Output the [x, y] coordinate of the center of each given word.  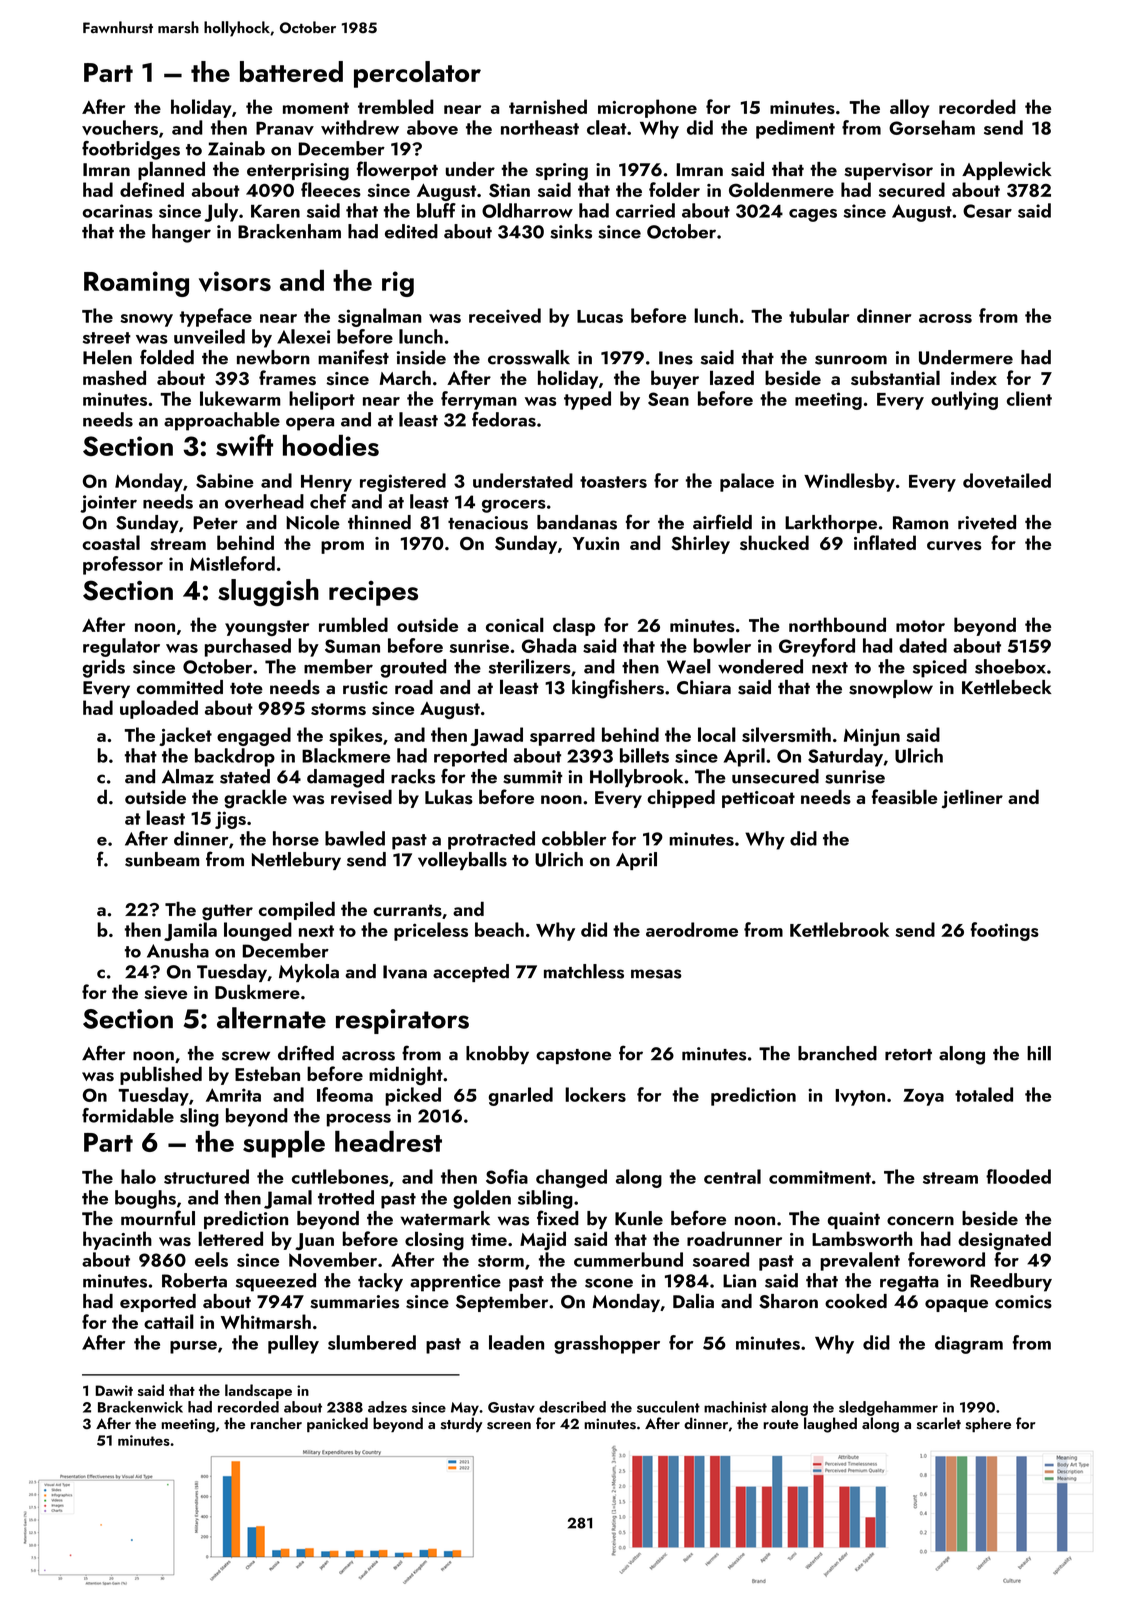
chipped [681, 798]
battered [291, 71]
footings [1004, 931]
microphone [647, 108]
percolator [417, 74]
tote [246, 688]
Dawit [114, 1390]
